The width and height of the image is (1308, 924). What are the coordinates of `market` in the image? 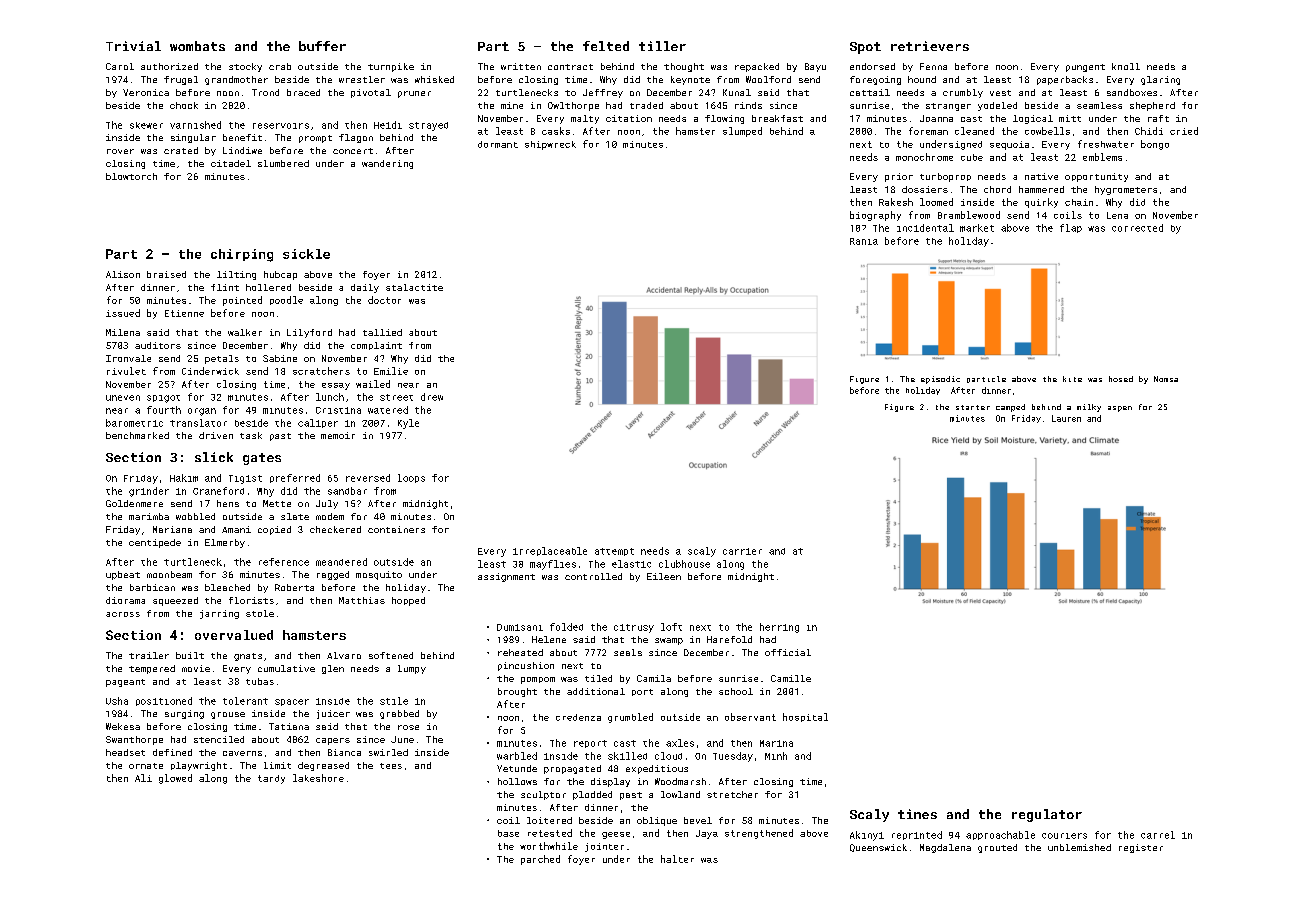 It's located at (977, 228).
